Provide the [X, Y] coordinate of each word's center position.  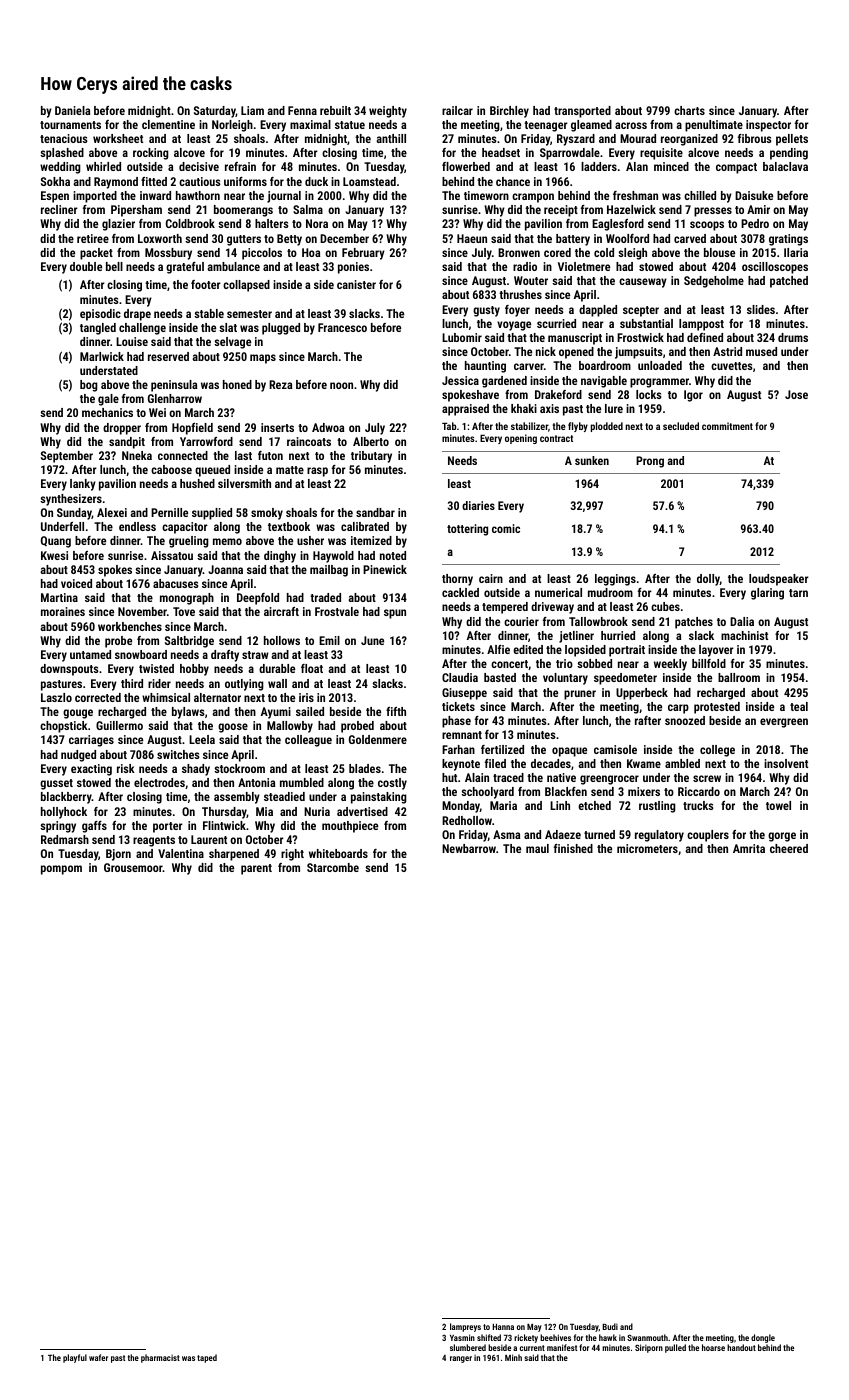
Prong [650, 462]
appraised [465, 410]
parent [256, 869]
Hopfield [192, 429]
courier [521, 621]
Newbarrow [469, 848]
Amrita [749, 848]
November [142, 611]
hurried [618, 635]
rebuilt [335, 110]
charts [689, 110]
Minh [513, 1357]
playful [75, 1358]
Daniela [72, 110]
